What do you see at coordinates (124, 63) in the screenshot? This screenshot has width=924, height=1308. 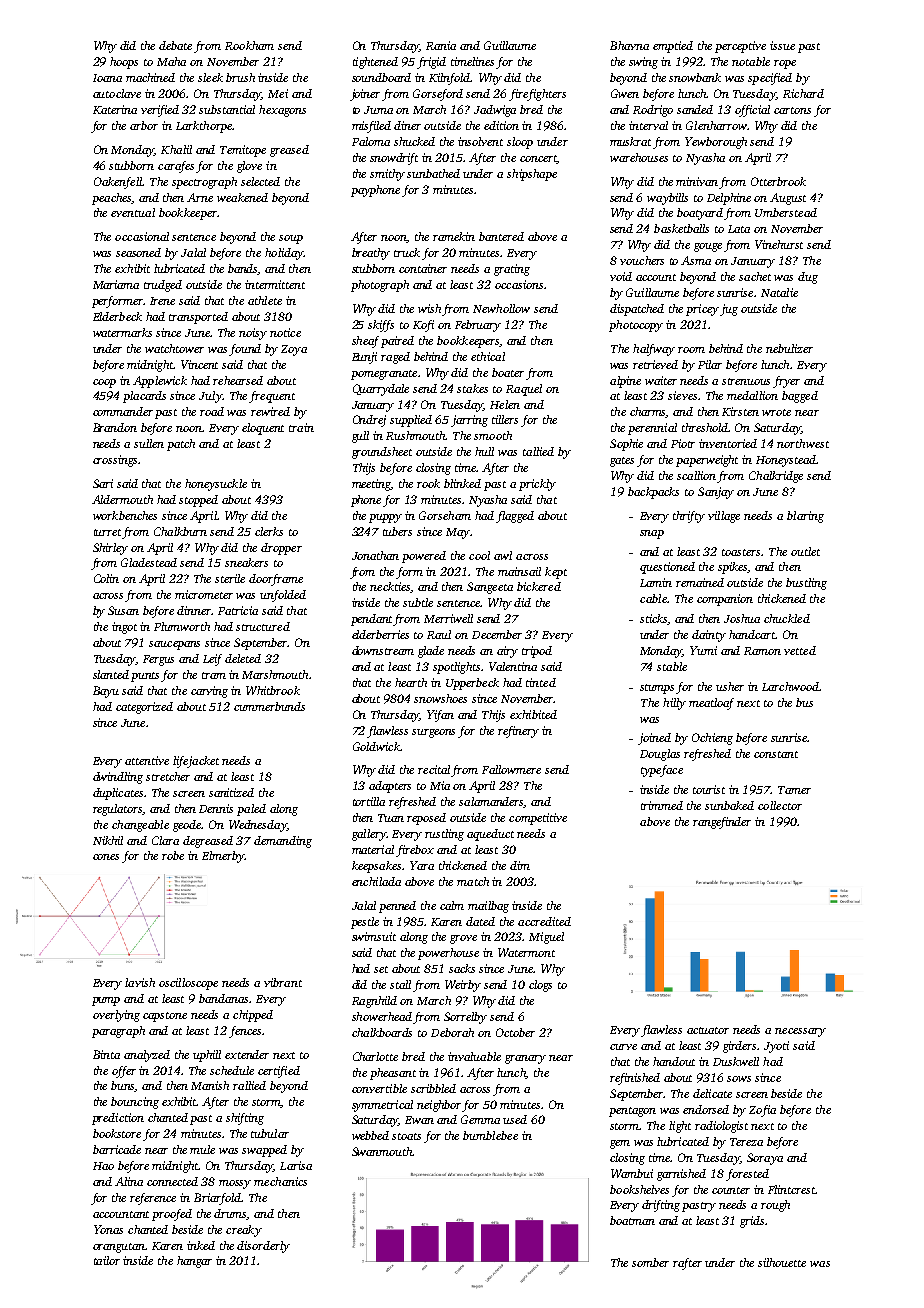 I see `hoops` at bounding box center [124, 63].
